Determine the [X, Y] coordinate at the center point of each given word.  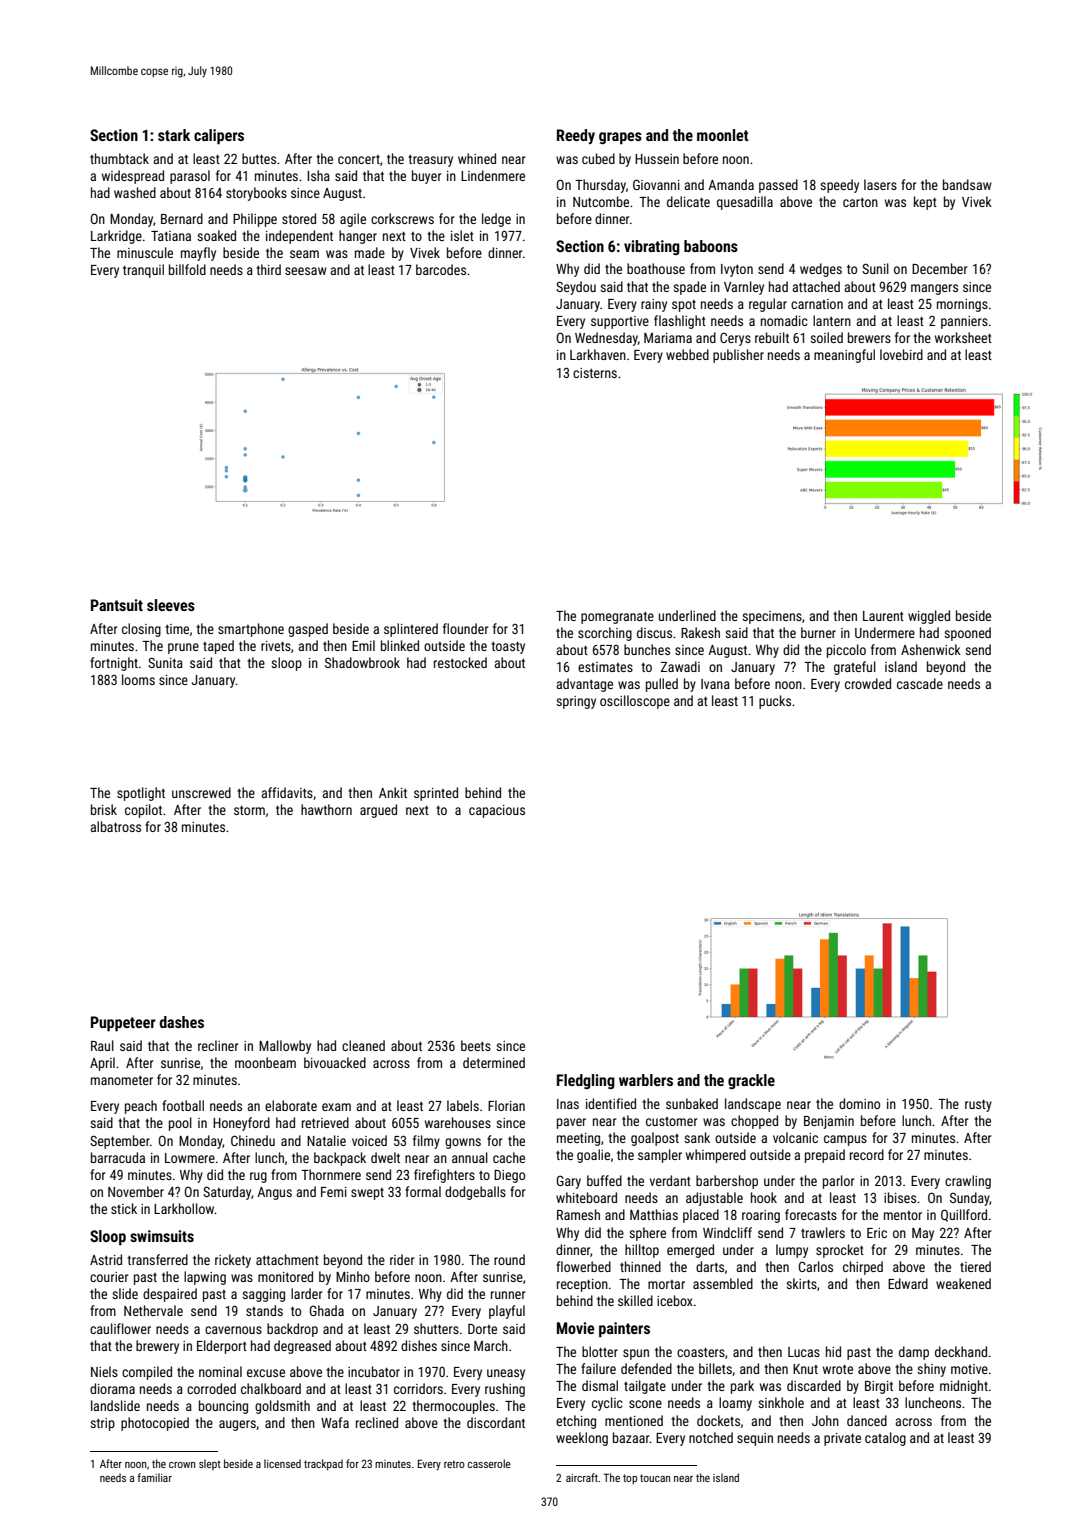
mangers [934, 289]
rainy [654, 305]
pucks [775, 702]
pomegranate [617, 618]
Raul [102, 1045]
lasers [880, 184]
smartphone [251, 630]
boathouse [656, 268]
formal [423, 1191]
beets [476, 1045]
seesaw [306, 271]
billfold [187, 269]
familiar [154, 1477]
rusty [978, 1106]
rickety [233, 1261]
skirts [801, 1283]
